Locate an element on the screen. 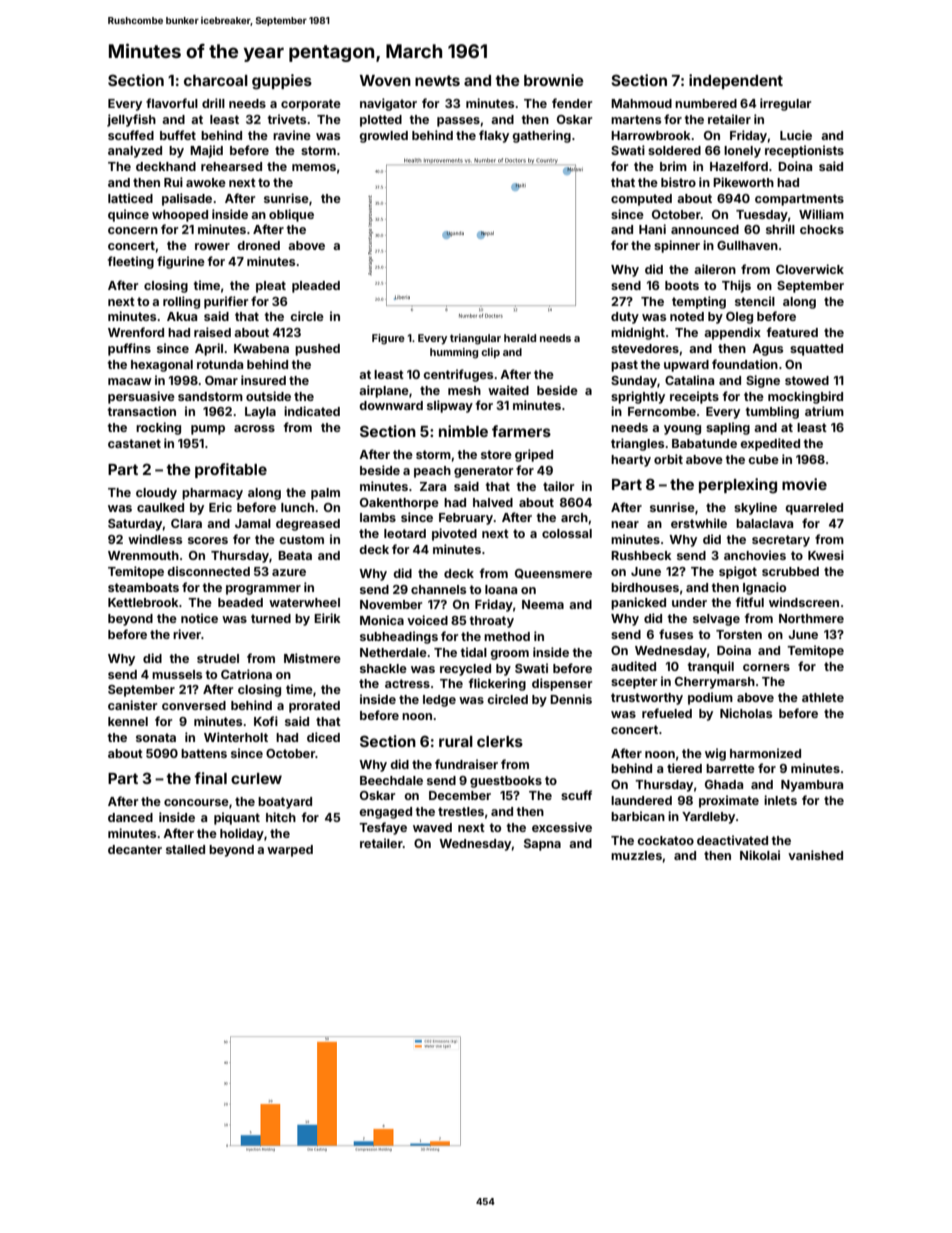  muzzles is located at coordinates (636, 855).
